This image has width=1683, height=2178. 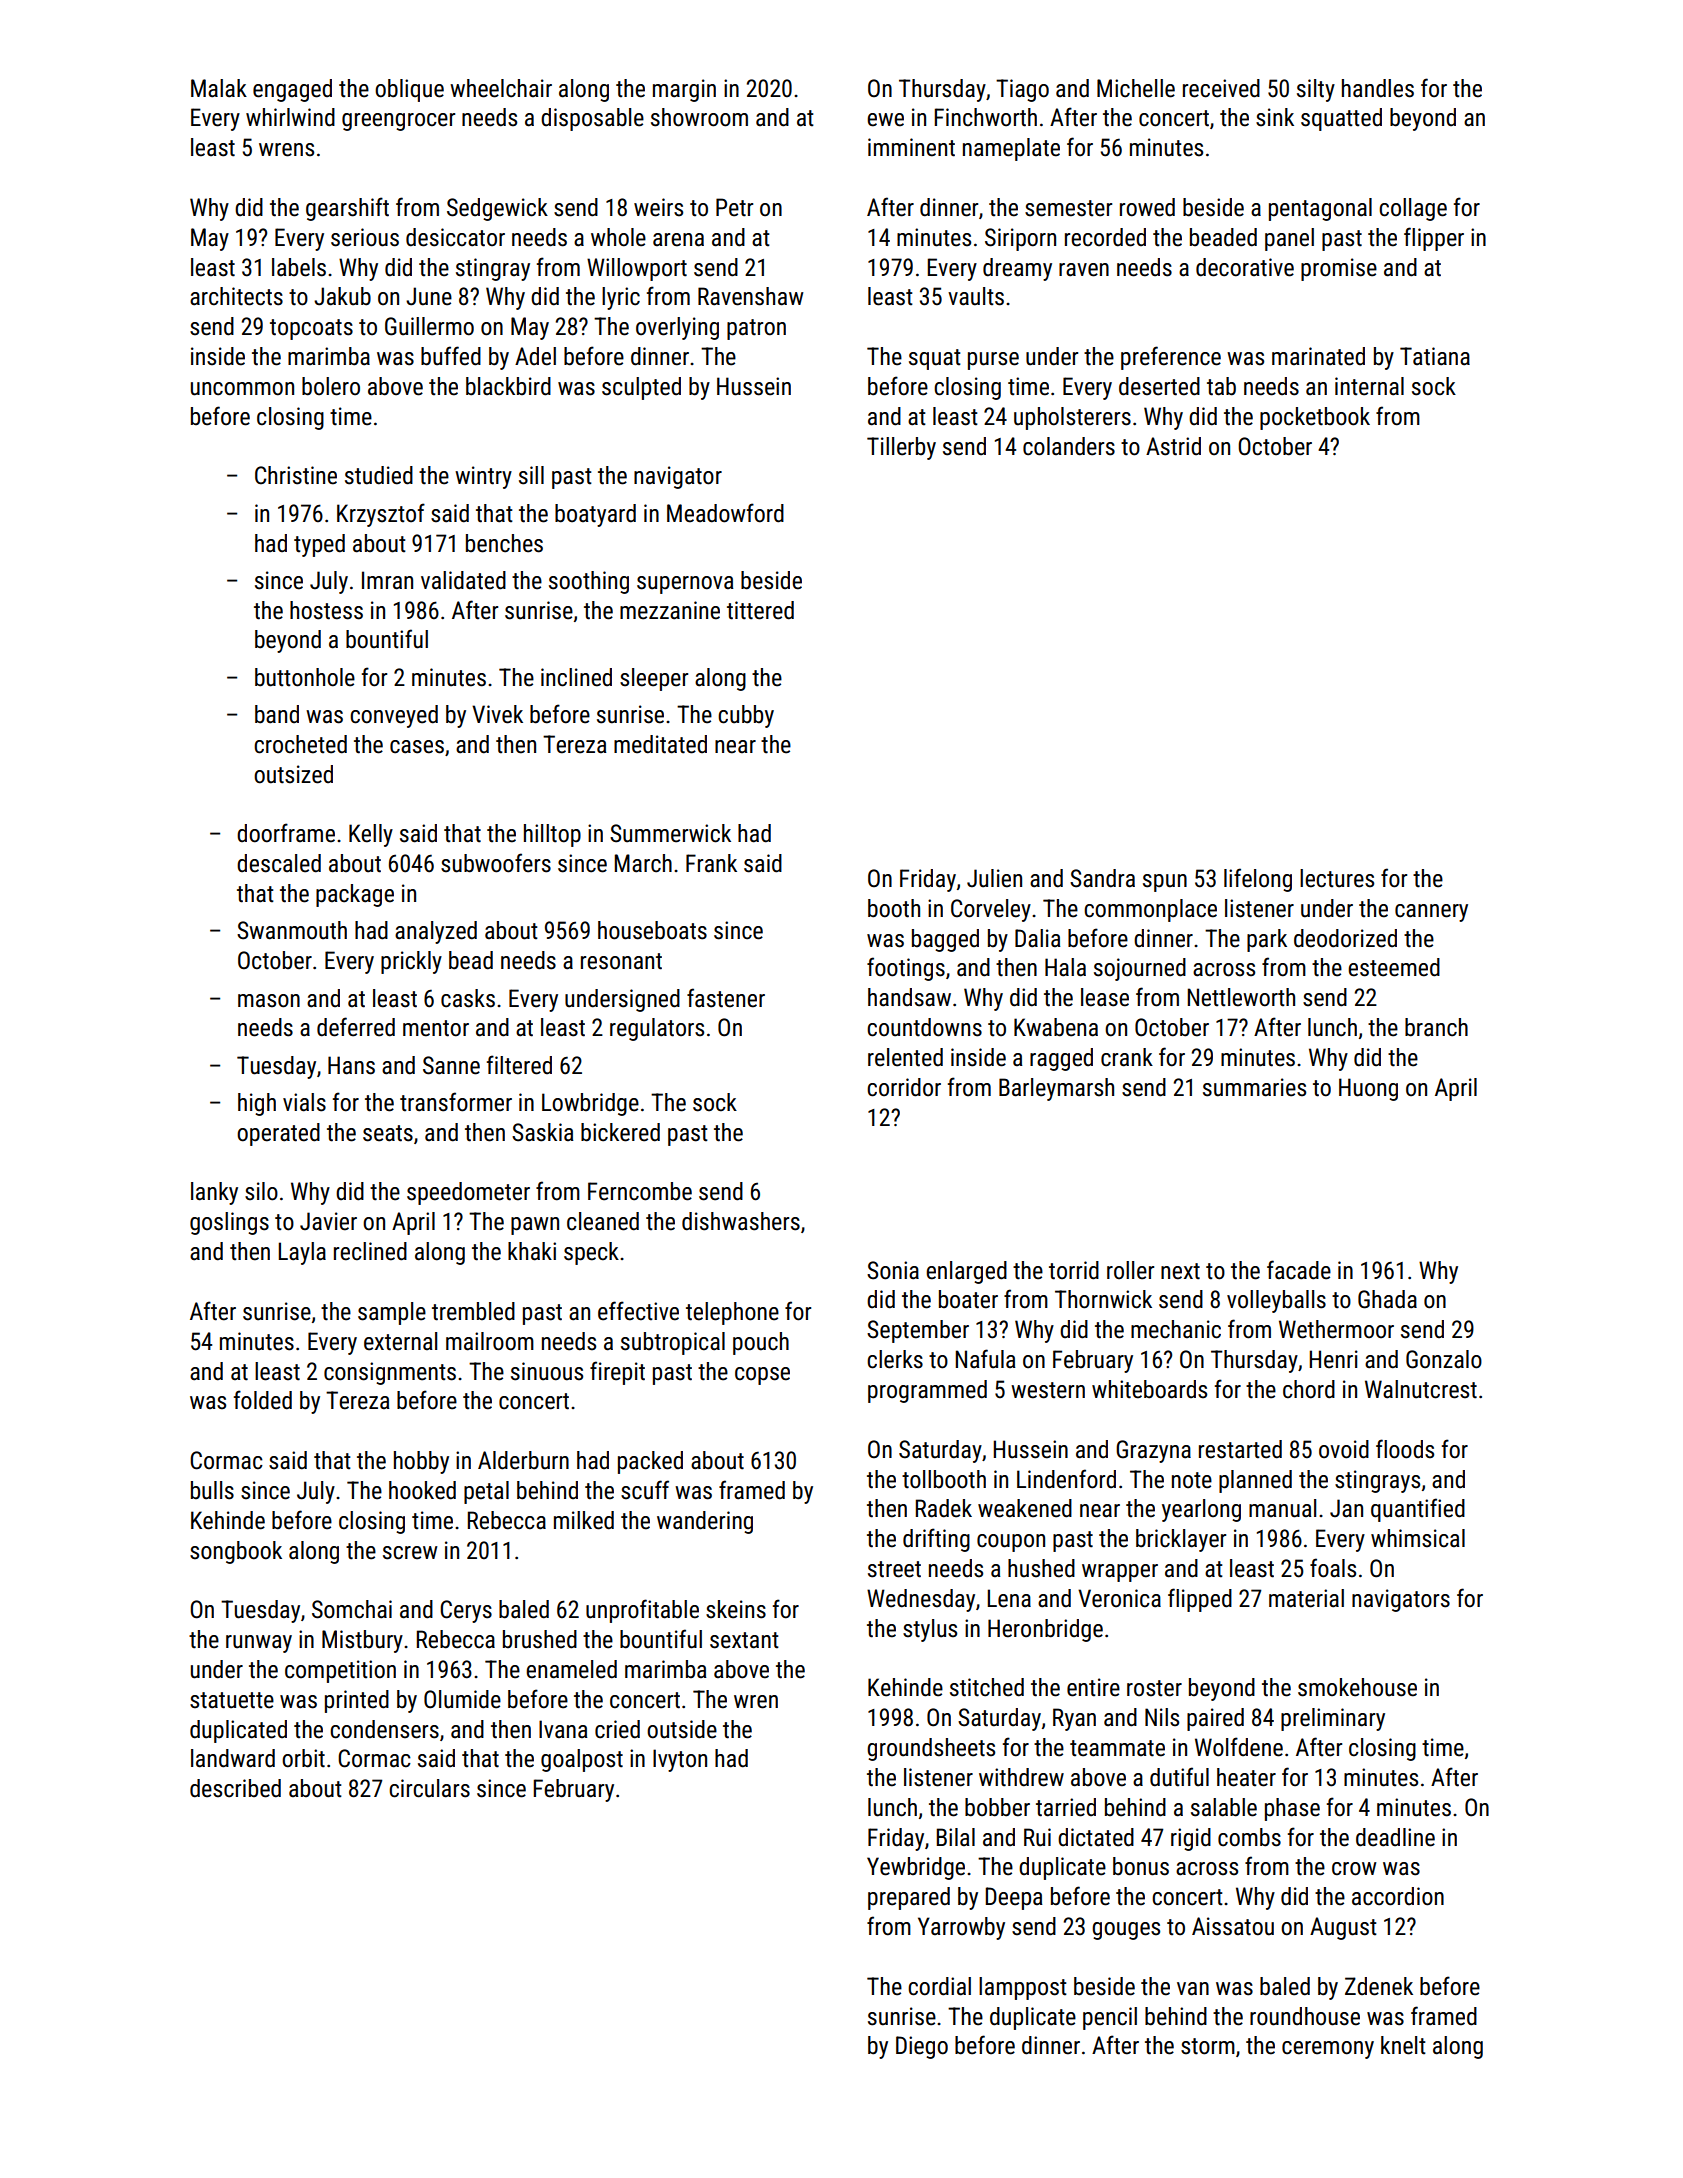 I want to click on described, so click(x=235, y=1788).
